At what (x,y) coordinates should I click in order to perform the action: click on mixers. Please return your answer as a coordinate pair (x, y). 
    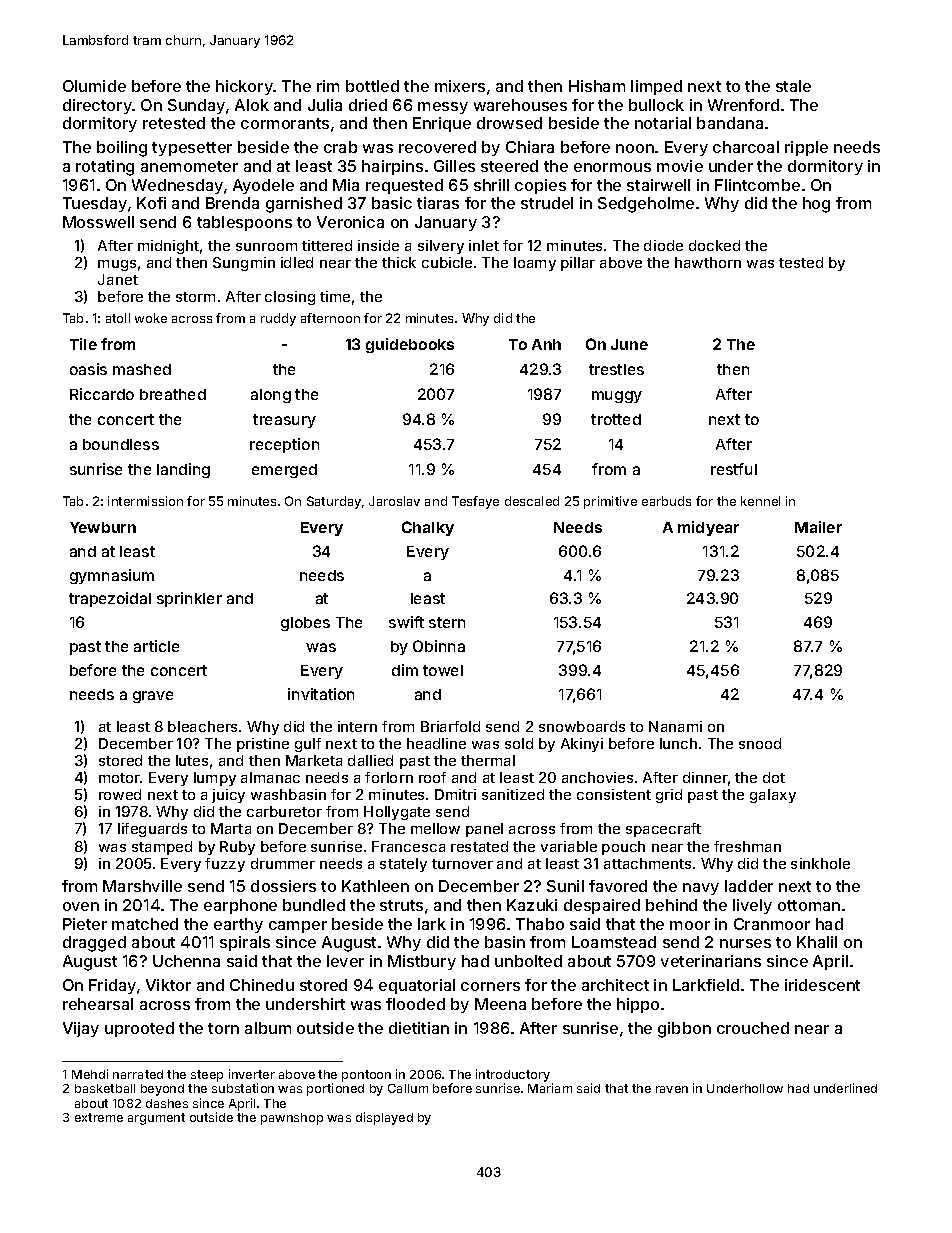
    Looking at the image, I should click on (460, 86).
